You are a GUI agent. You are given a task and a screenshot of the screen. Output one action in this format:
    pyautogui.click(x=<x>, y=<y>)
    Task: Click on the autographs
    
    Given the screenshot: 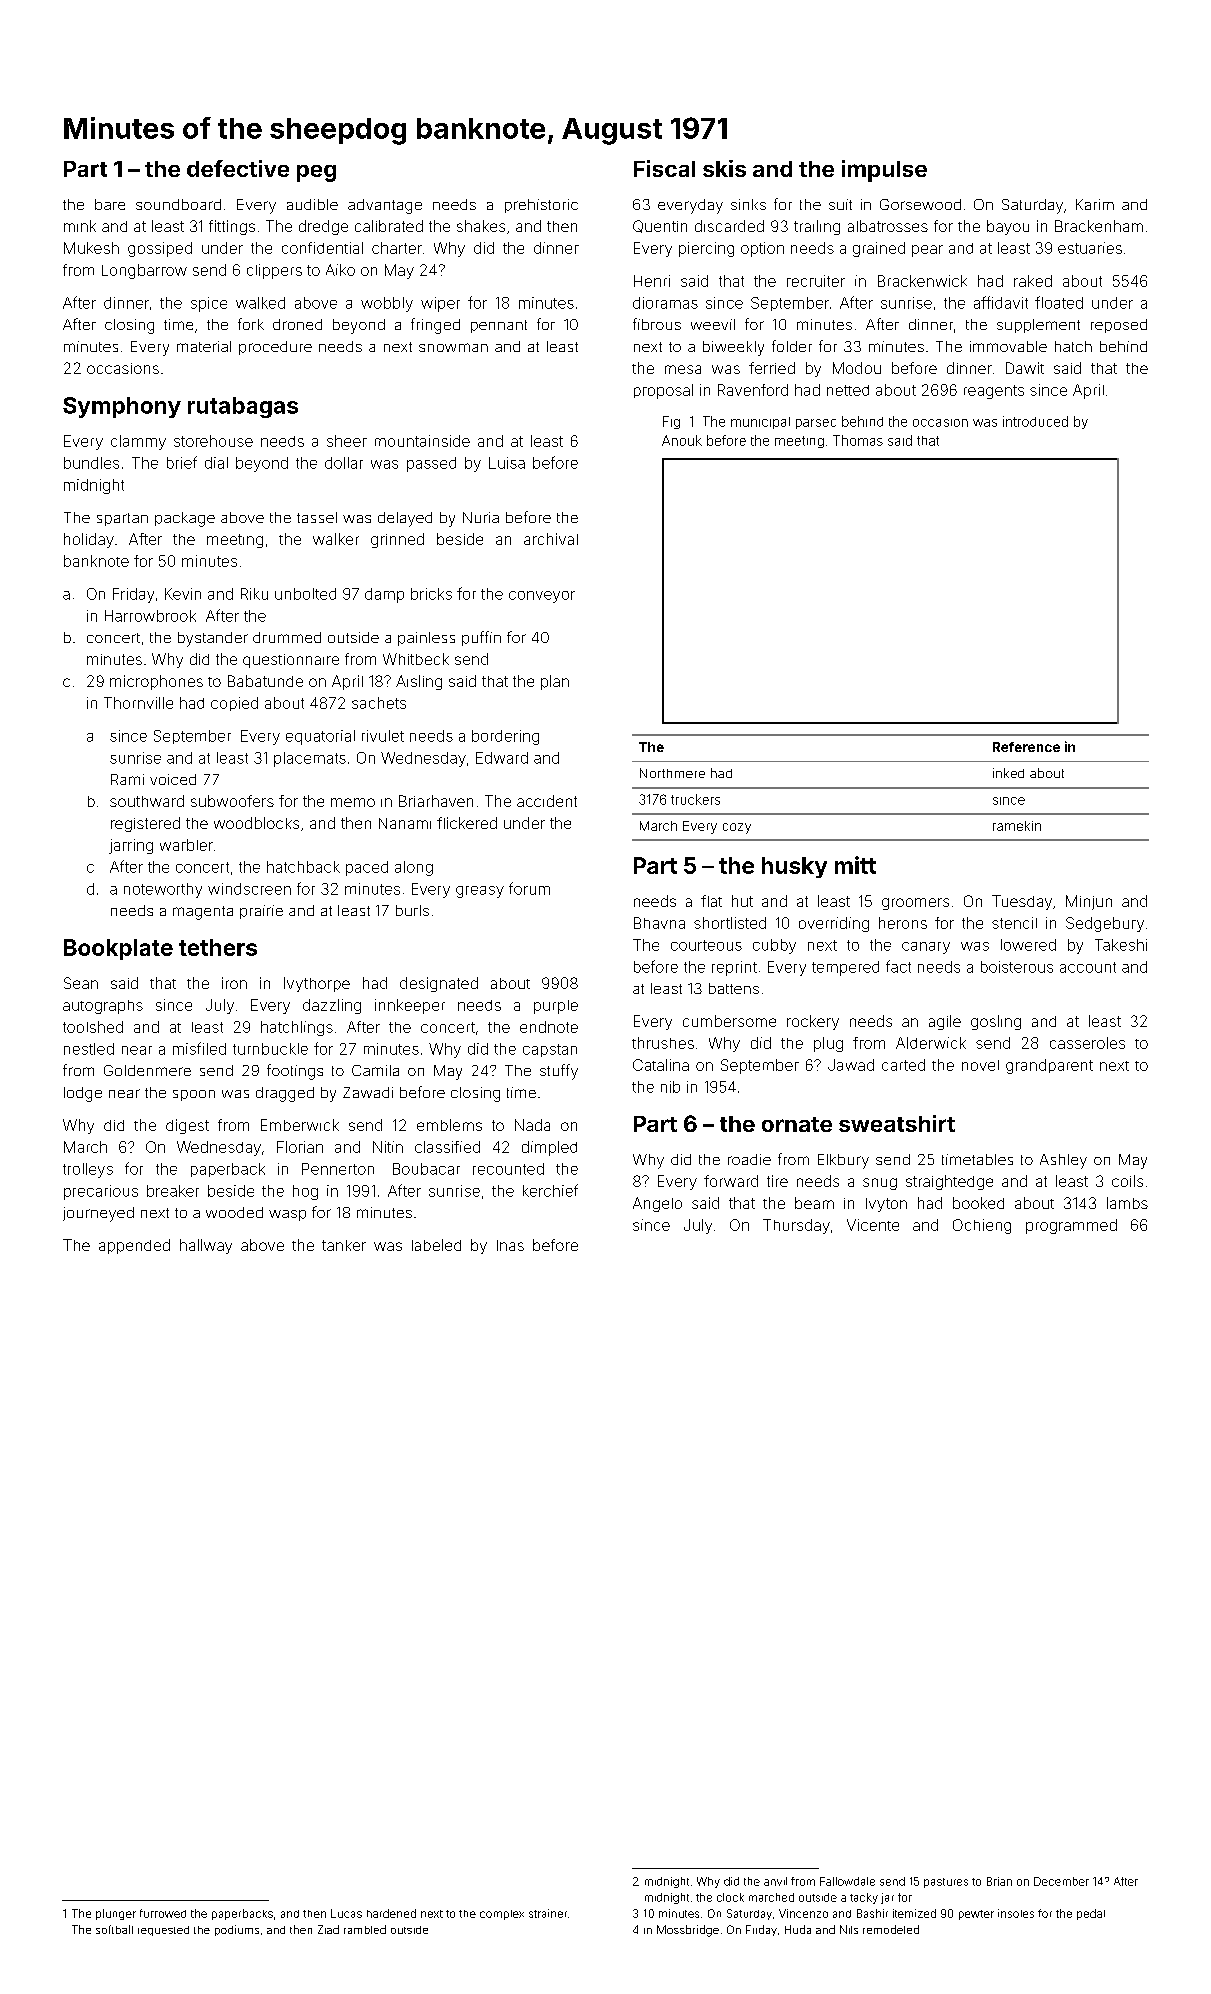 What is the action you would take?
    pyautogui.click(x=103, y=1007)
